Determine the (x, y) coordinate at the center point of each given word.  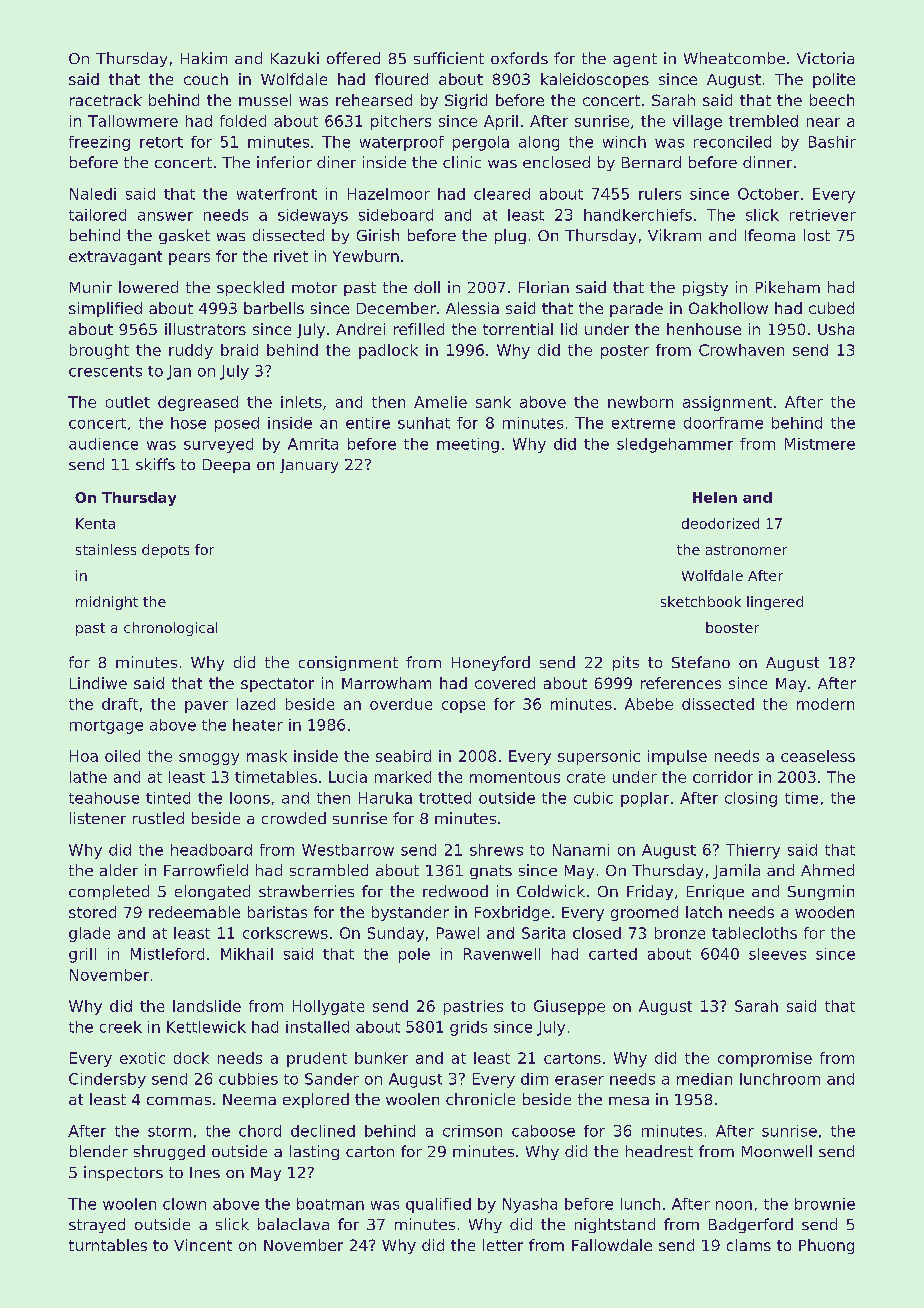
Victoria (825, 58)
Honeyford (491, 663)
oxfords (519, 58)
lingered (775, 603)
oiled (122, 756)
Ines (205, 1172)
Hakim (204, 58)
